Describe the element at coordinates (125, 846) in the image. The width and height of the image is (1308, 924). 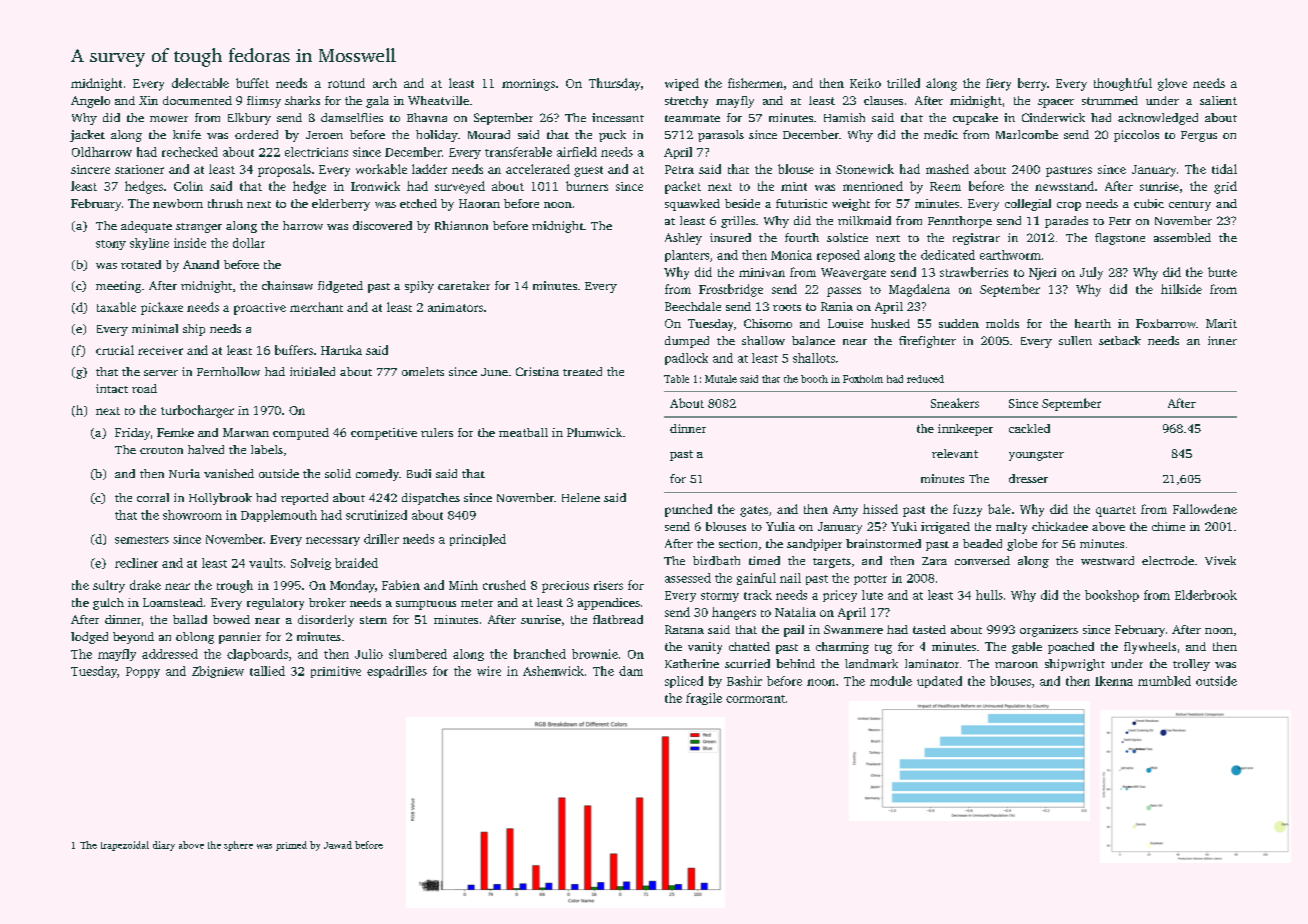
I see `trapezoidal` at that location.
